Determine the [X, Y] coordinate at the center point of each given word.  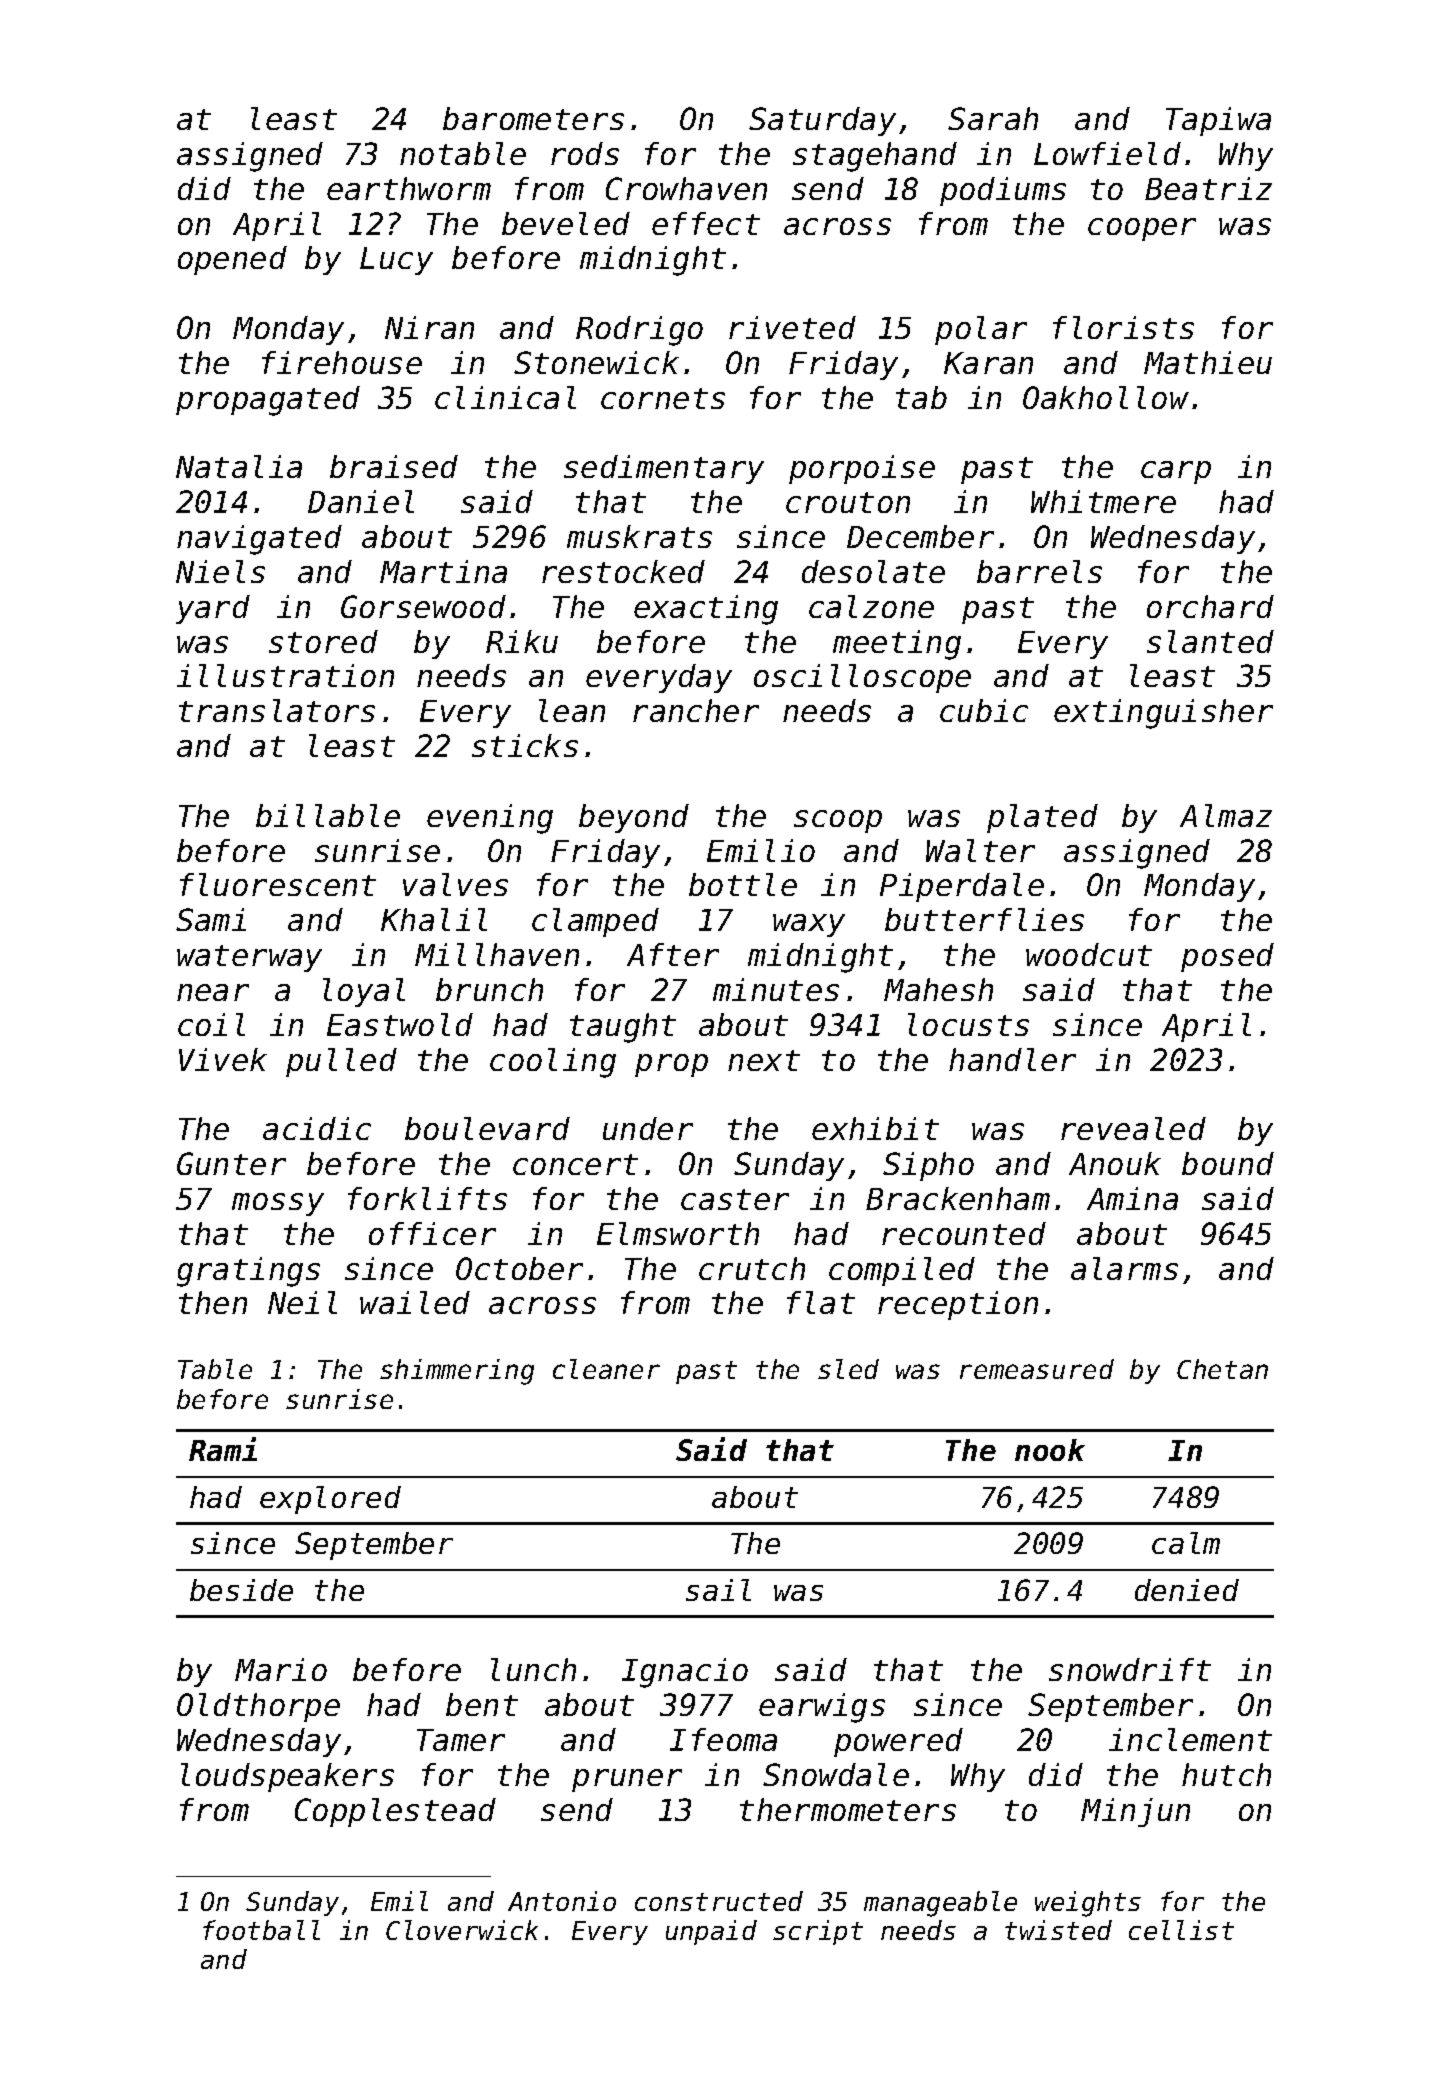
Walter [980, 850]
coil [211, 1024]
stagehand [875, 157]
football [261, 1930]
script [818, 1932]
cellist [1181, 1930]
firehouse [342, 362]
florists [1123, 327]
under [648, 1128]
